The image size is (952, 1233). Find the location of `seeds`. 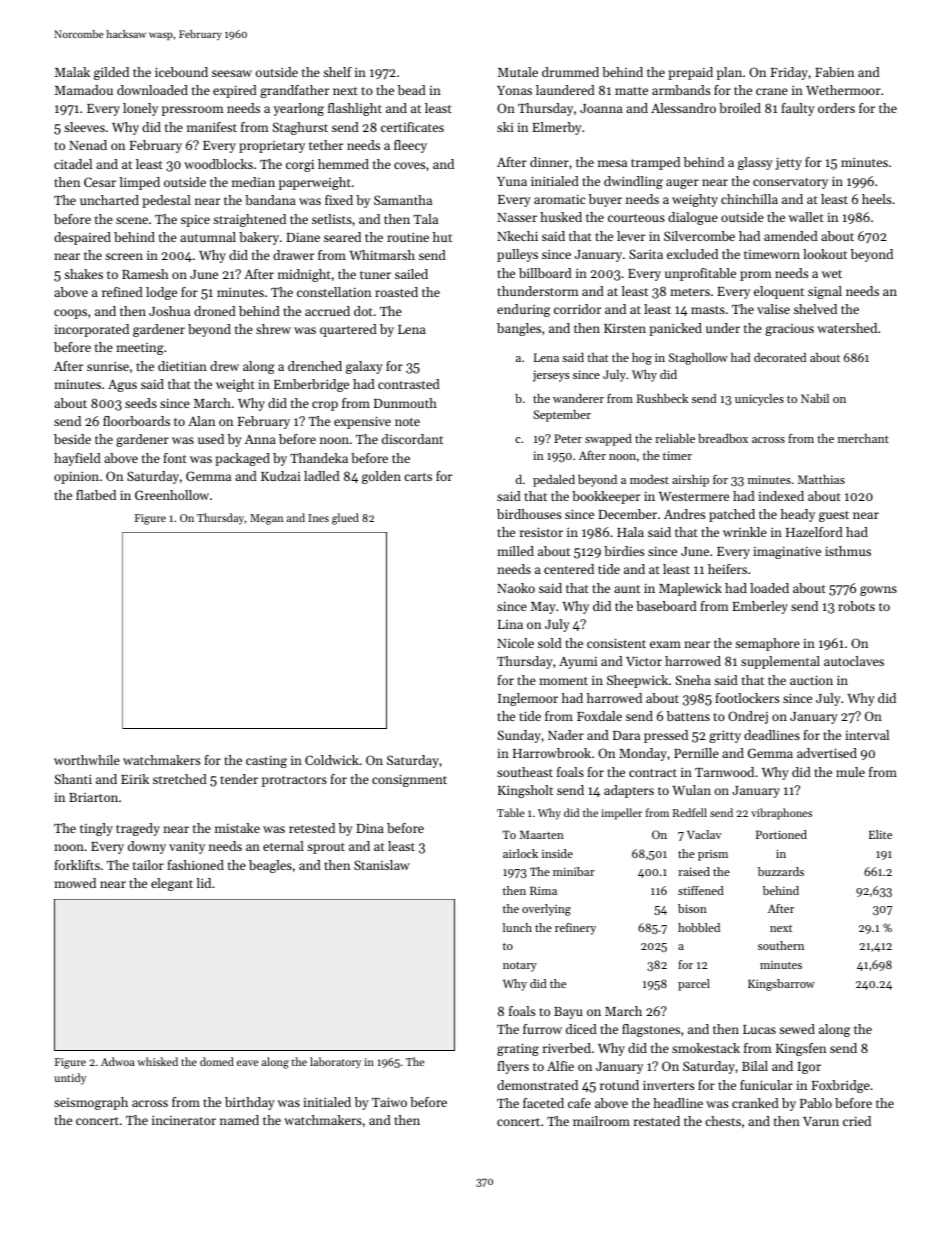

seeds is located at coordinates (141, 403).
